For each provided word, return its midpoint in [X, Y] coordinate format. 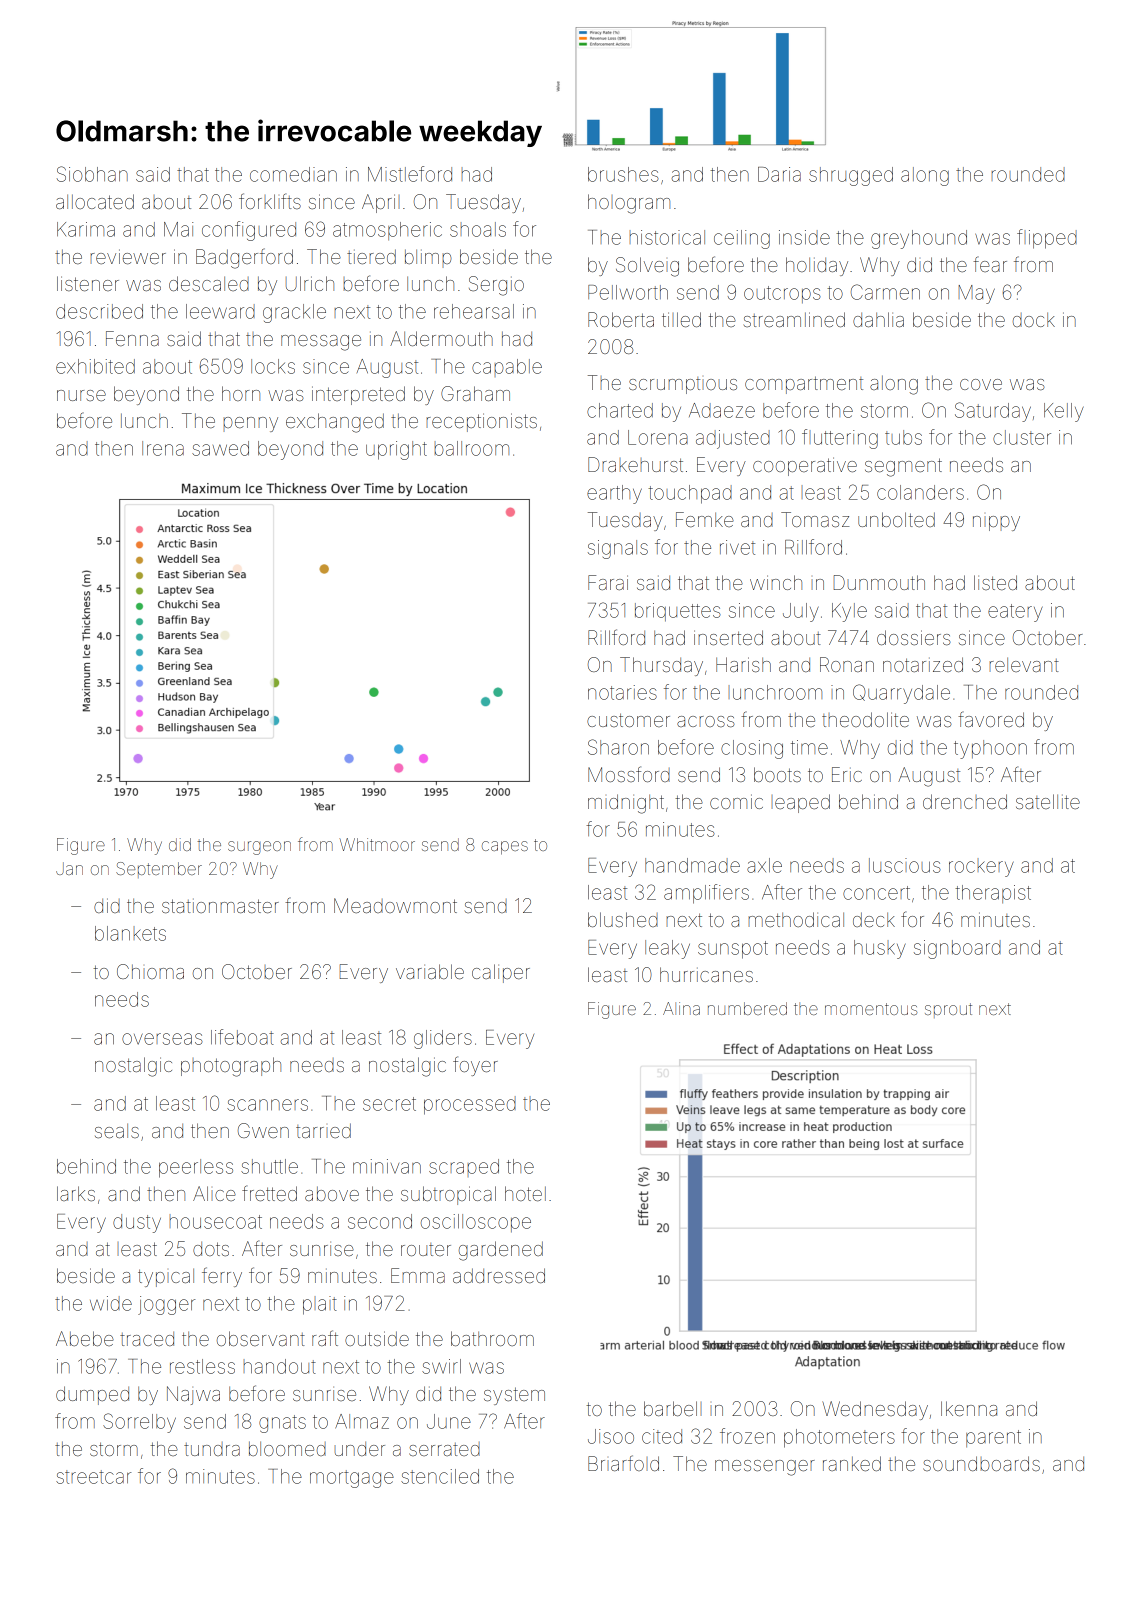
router [426, 1249]
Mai [178, 229]
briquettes [678, 612]
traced [147, 1339]
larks [76, 1193]
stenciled [440, 1476]
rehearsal [474, 311]
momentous [871, 1009]
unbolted [896, 519]
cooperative [805, 466]
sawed [220, 448]
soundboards [981, 1463]
